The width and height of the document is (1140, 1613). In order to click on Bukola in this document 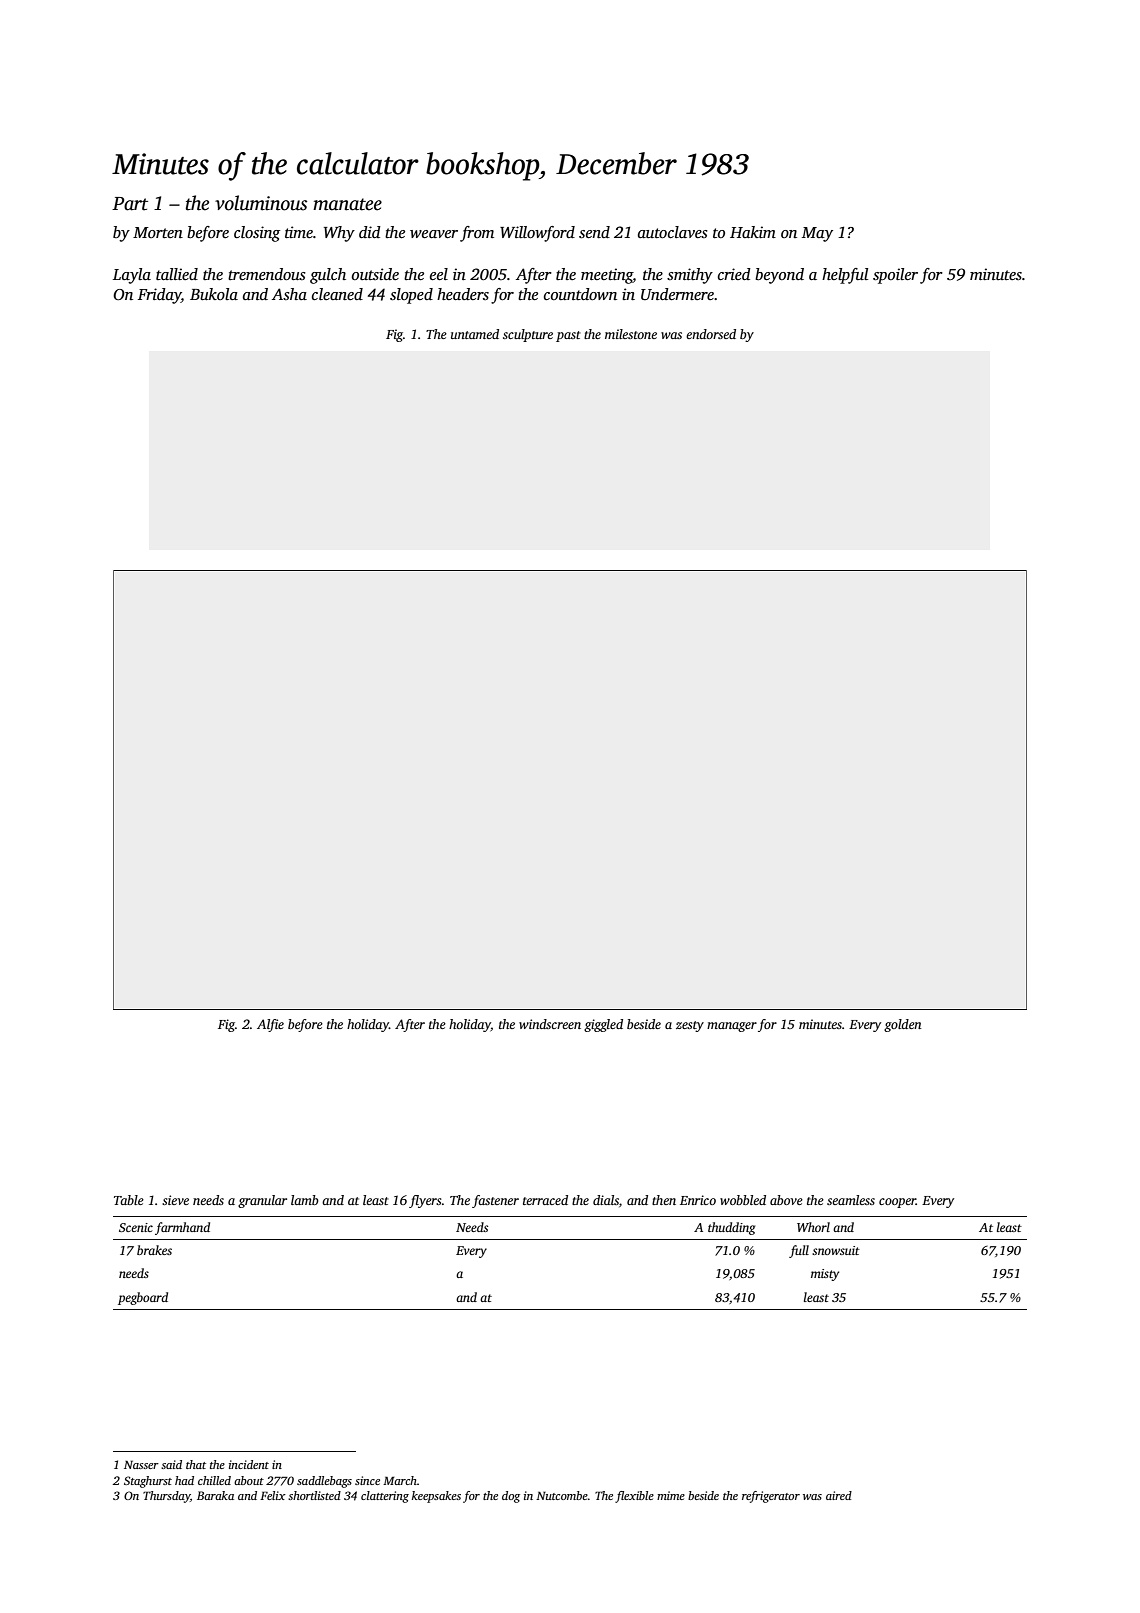, I will do `click(214, 294)`.
